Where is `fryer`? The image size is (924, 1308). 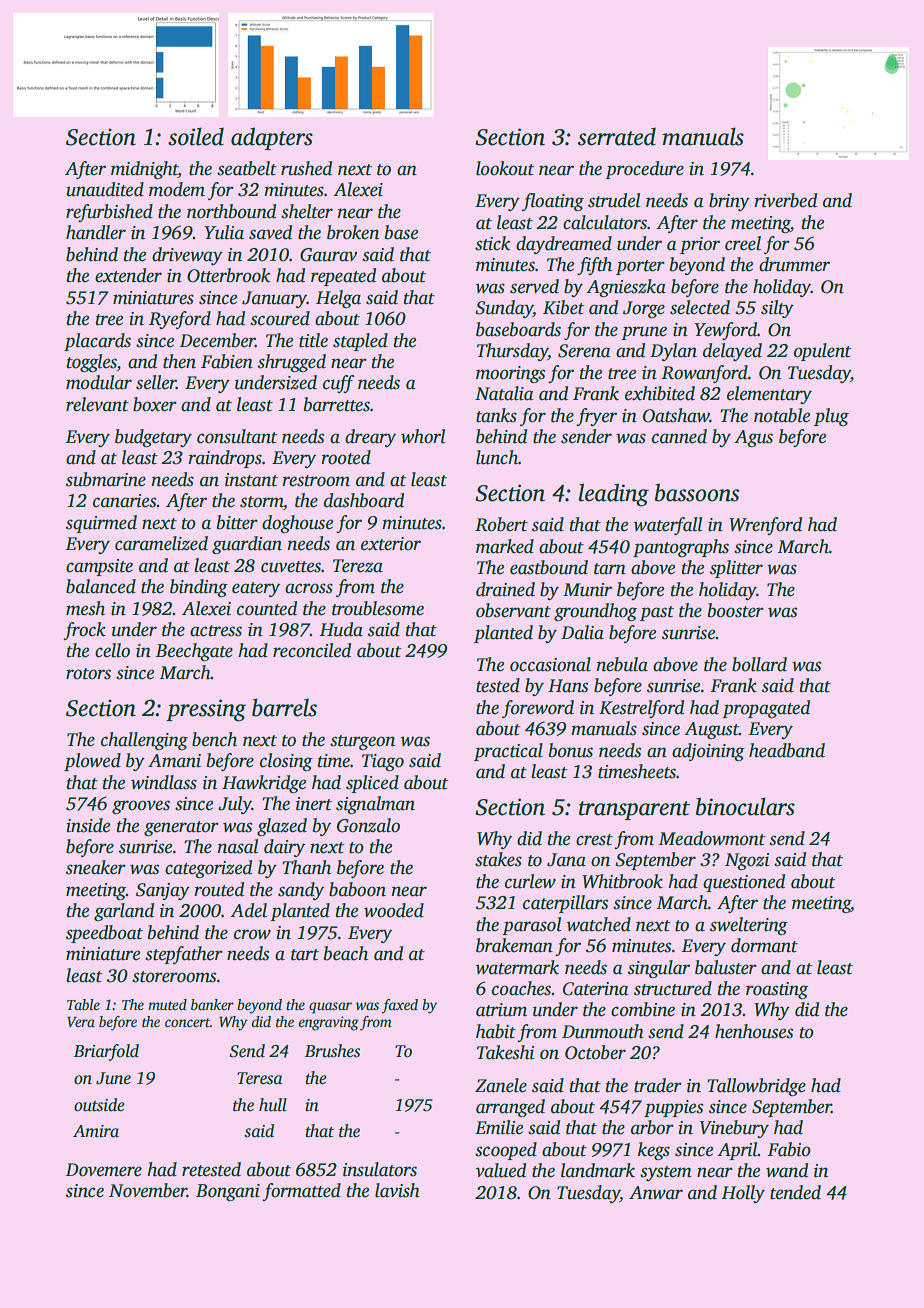 fryer is located at coordinates (596, 417).
